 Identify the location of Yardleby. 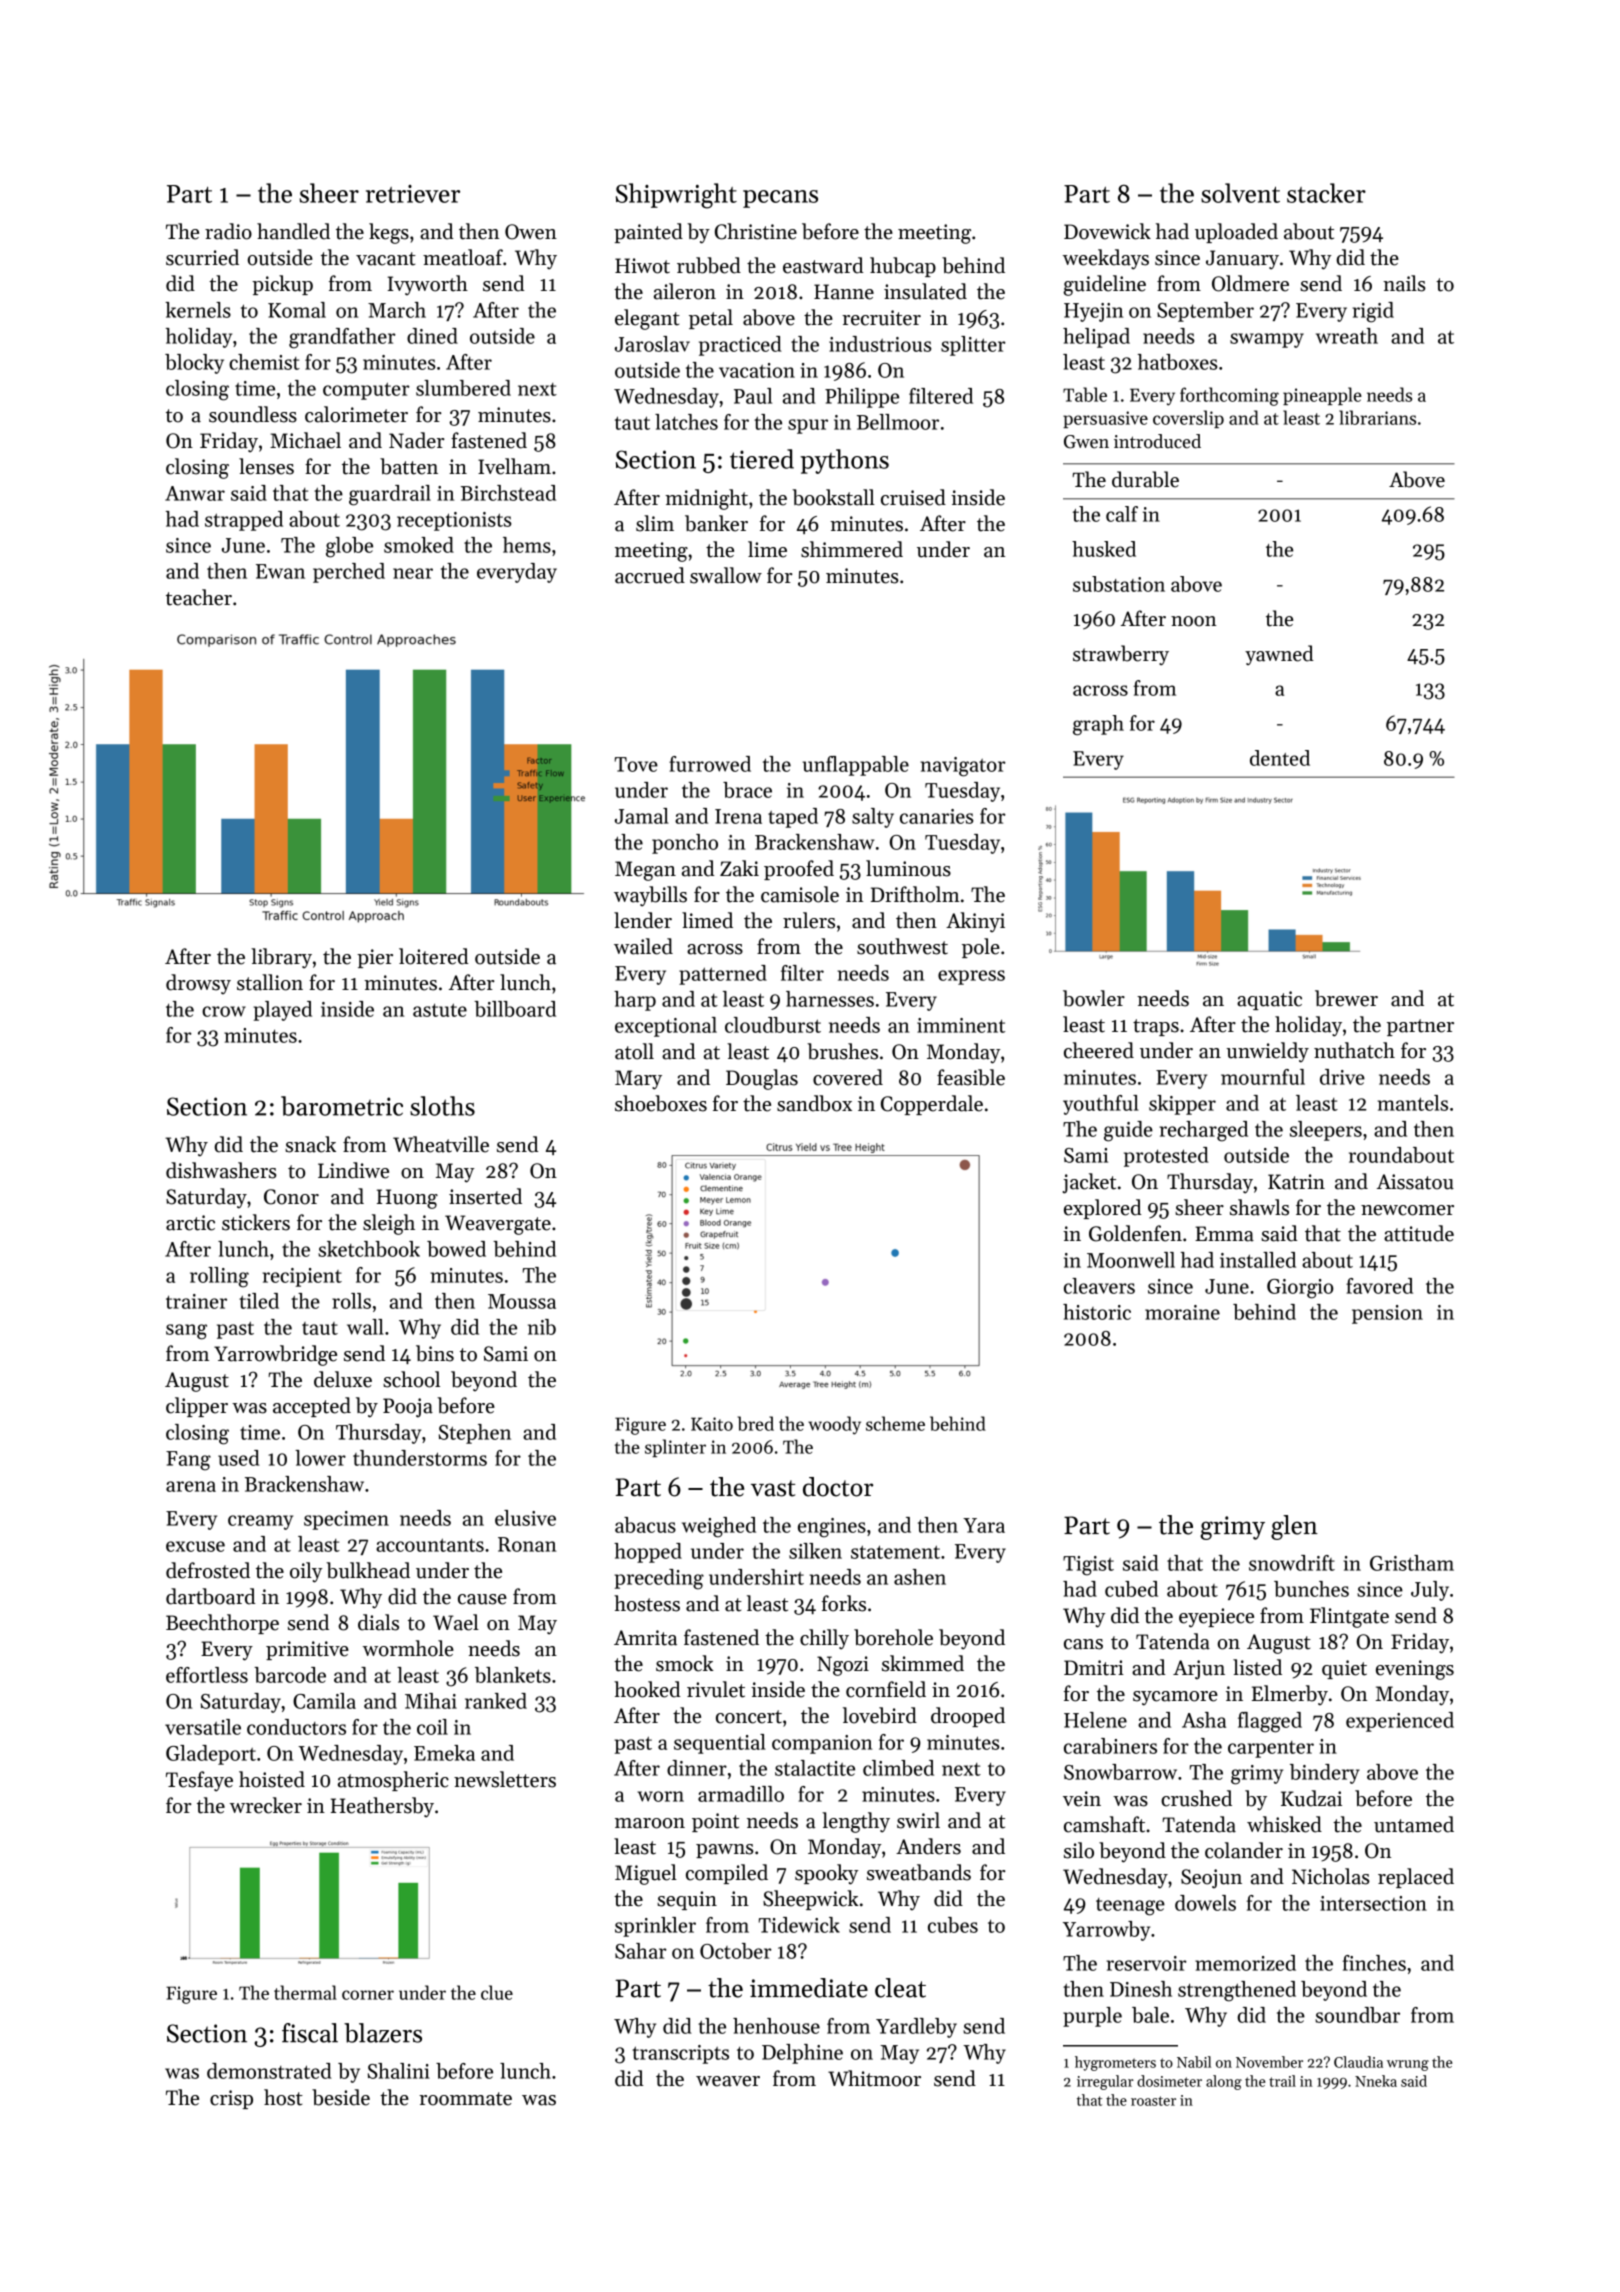
(916, 2028).
